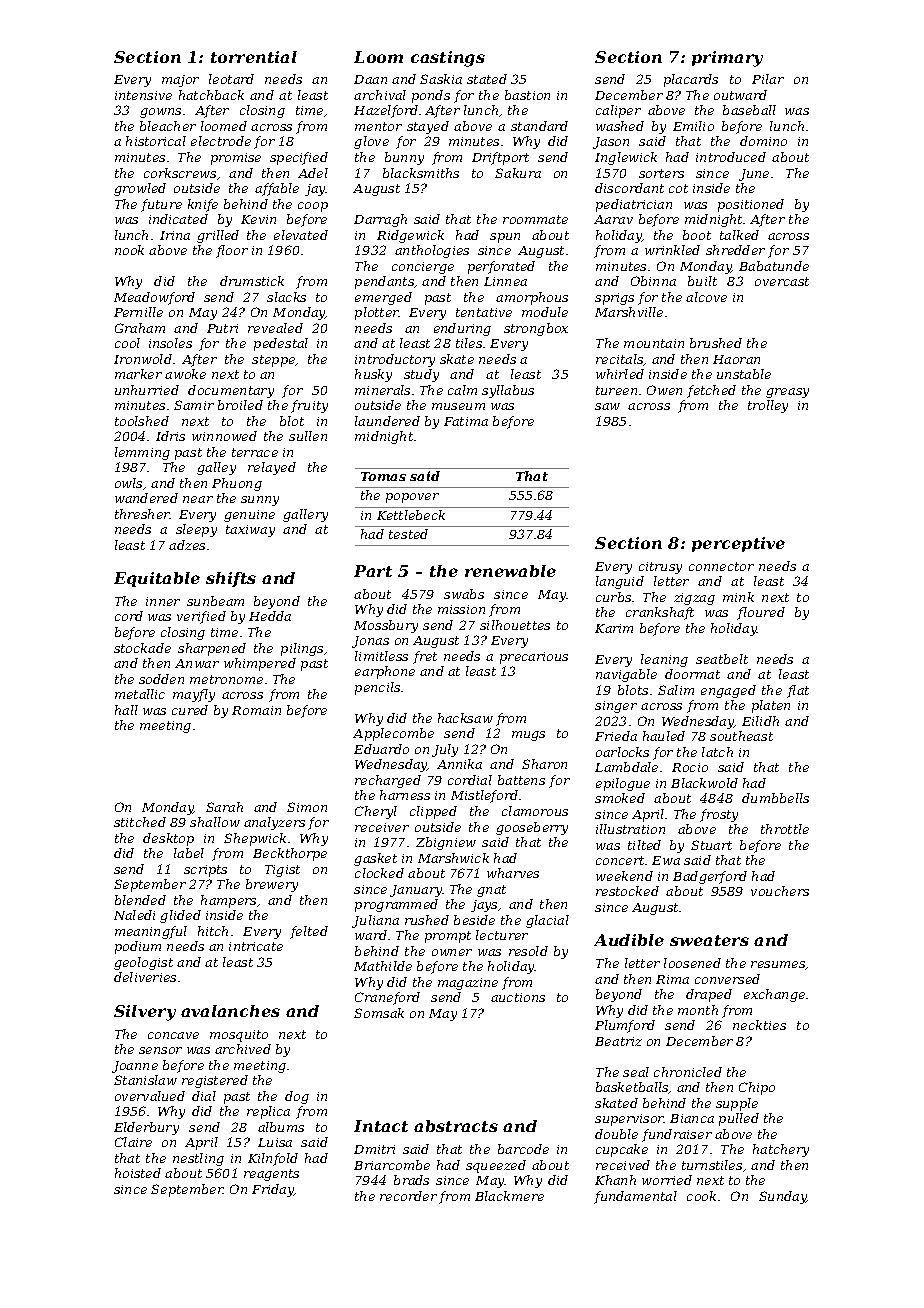 Image resolution: width=924 pixels, height=1308 pixels. I want to click on Irina, so click(175, 235).
